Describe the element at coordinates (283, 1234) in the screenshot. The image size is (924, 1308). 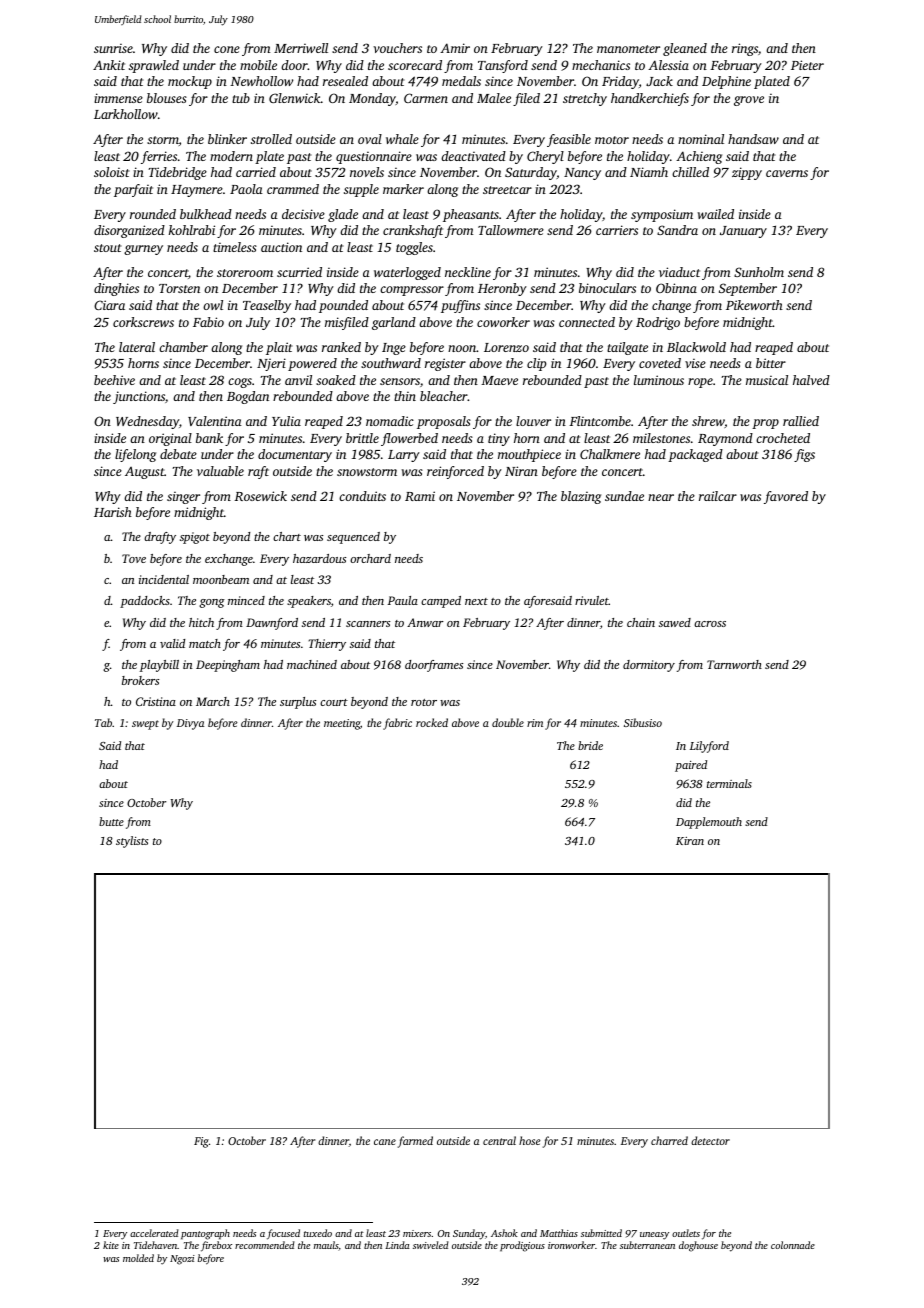
I see `focused` at that location.
